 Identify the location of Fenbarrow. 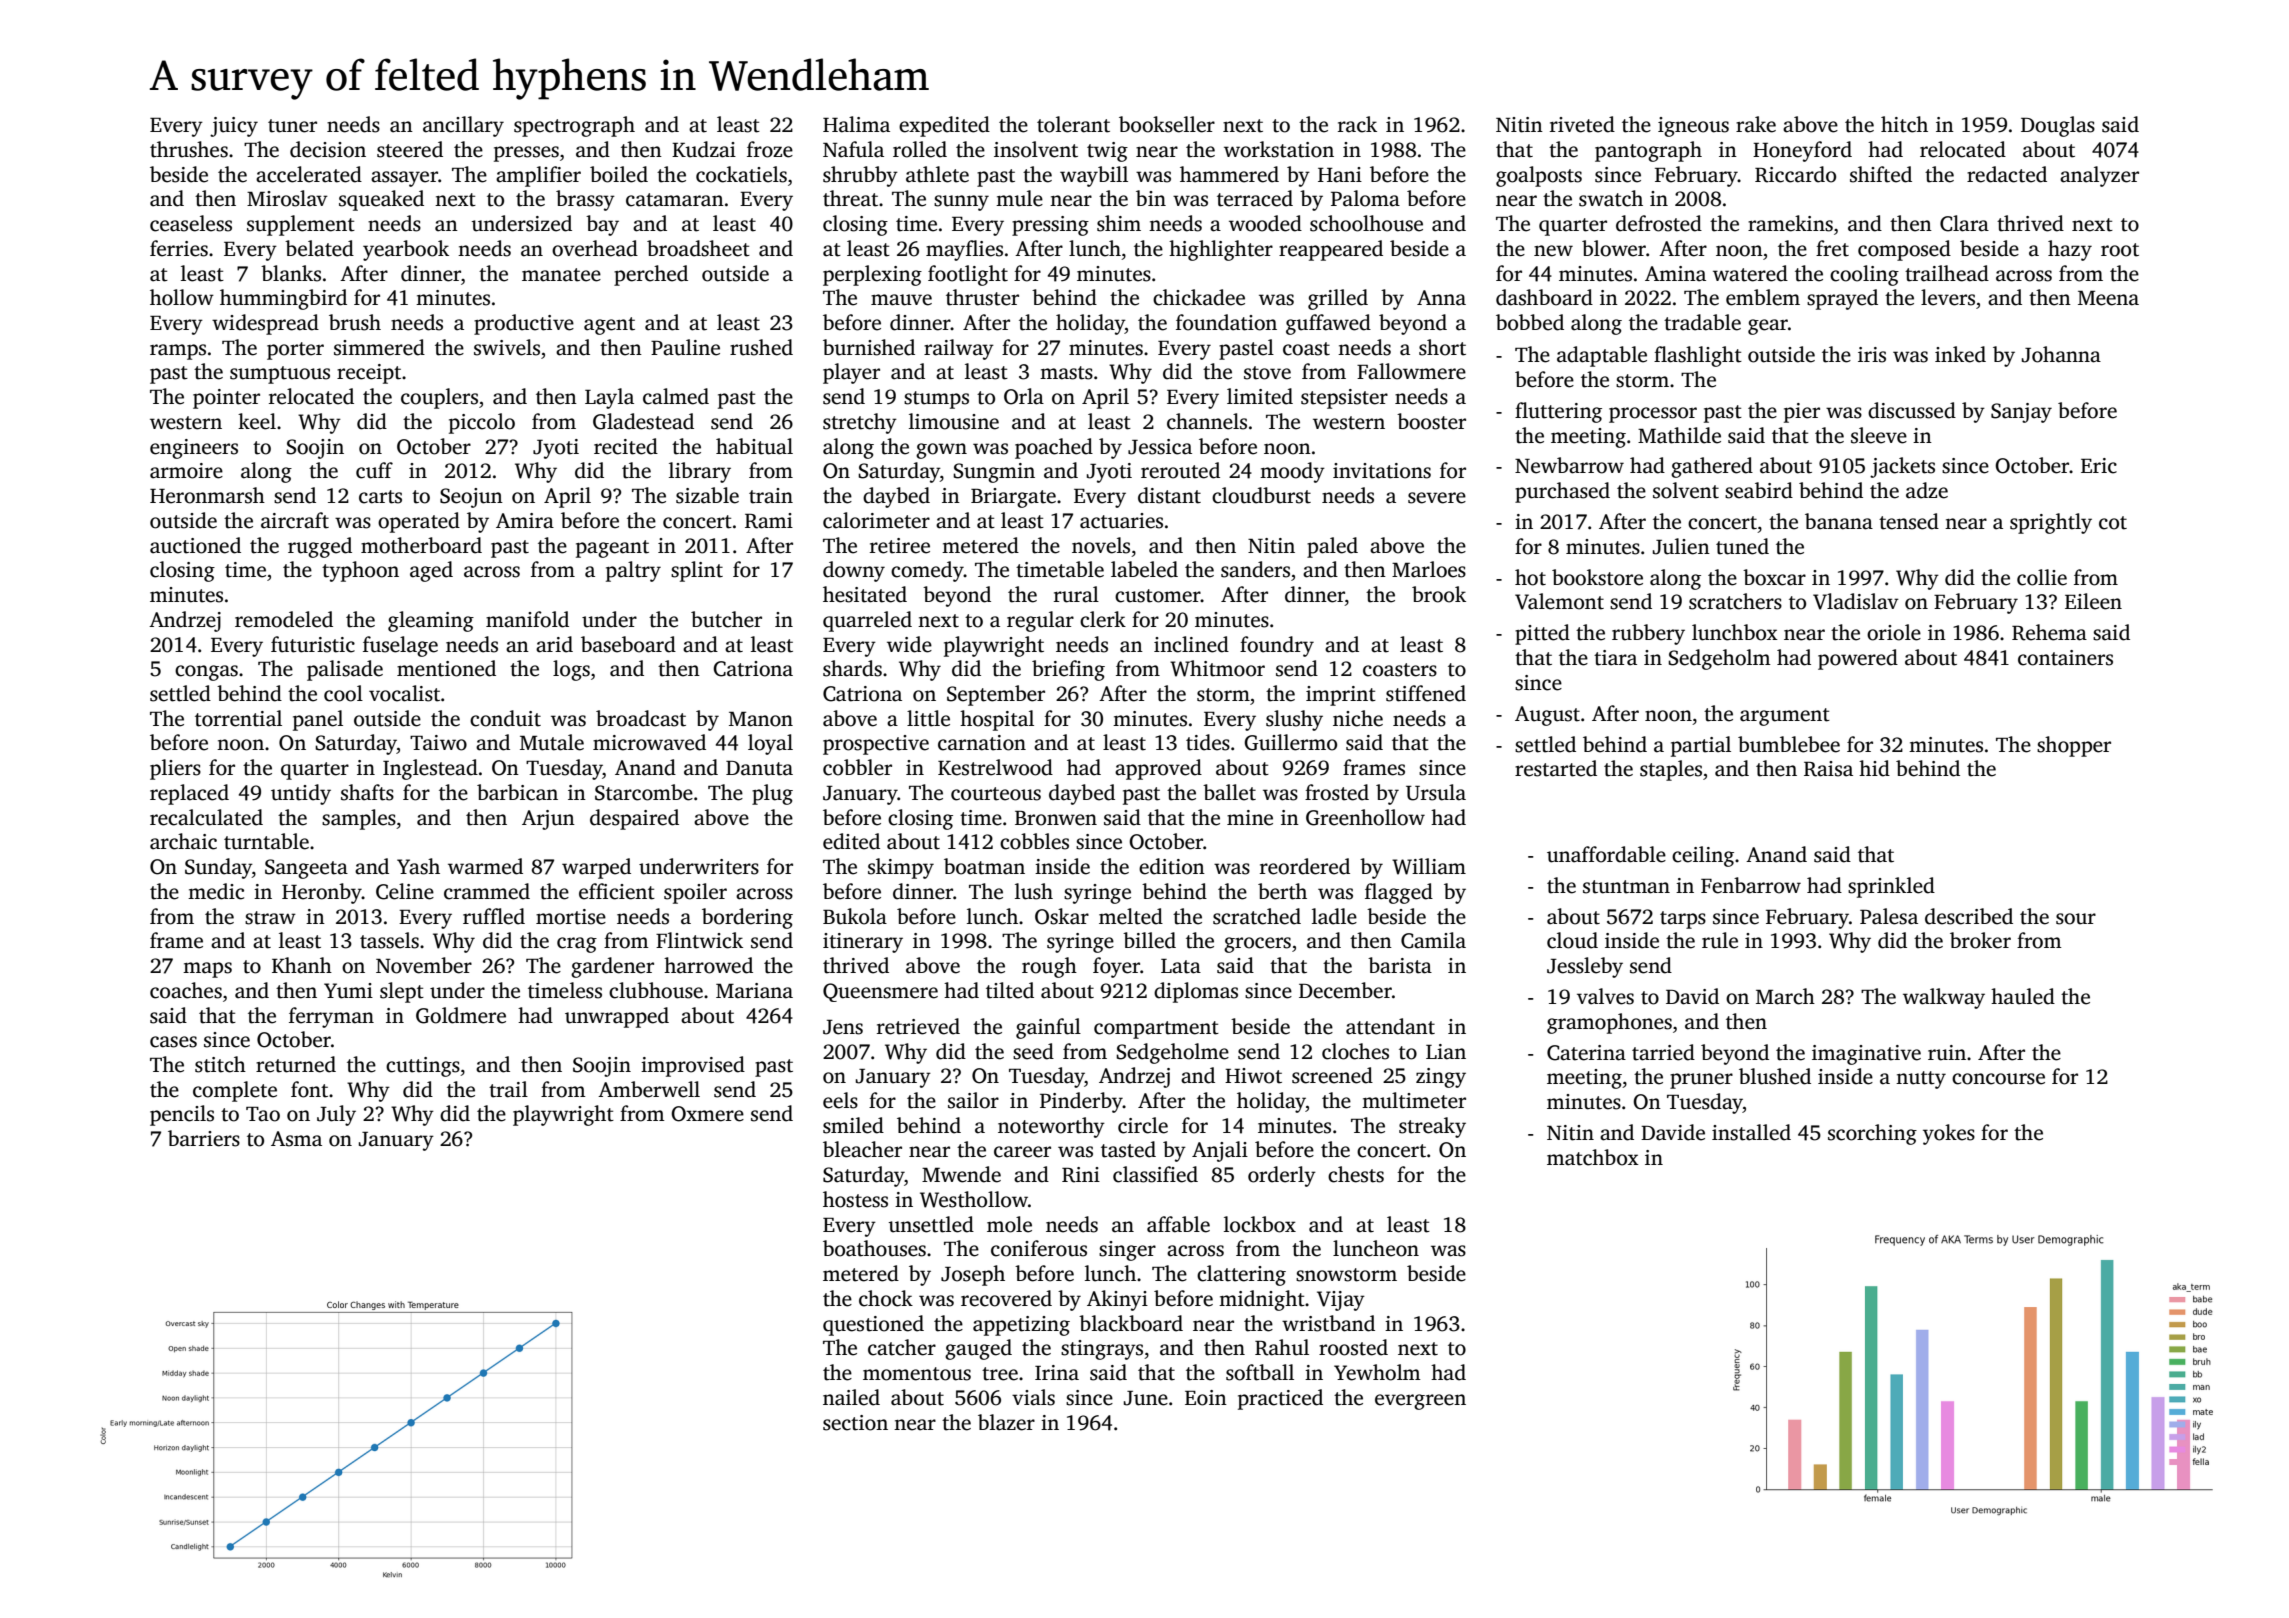
(1751, 885).
